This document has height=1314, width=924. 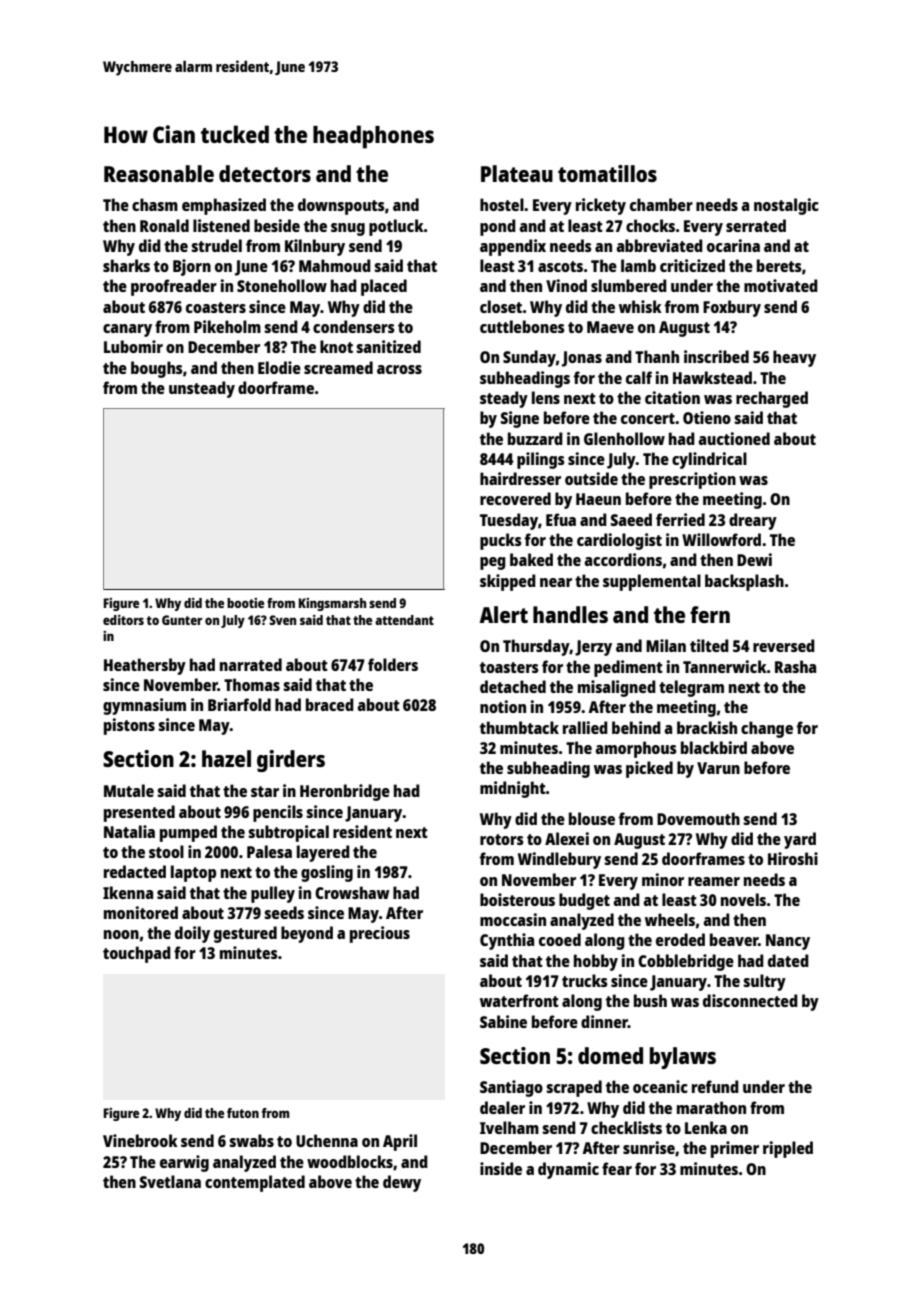 What do you see at coordinates (502, 839) in the document?
I see `rotors` at bounding box center [502, 839].
